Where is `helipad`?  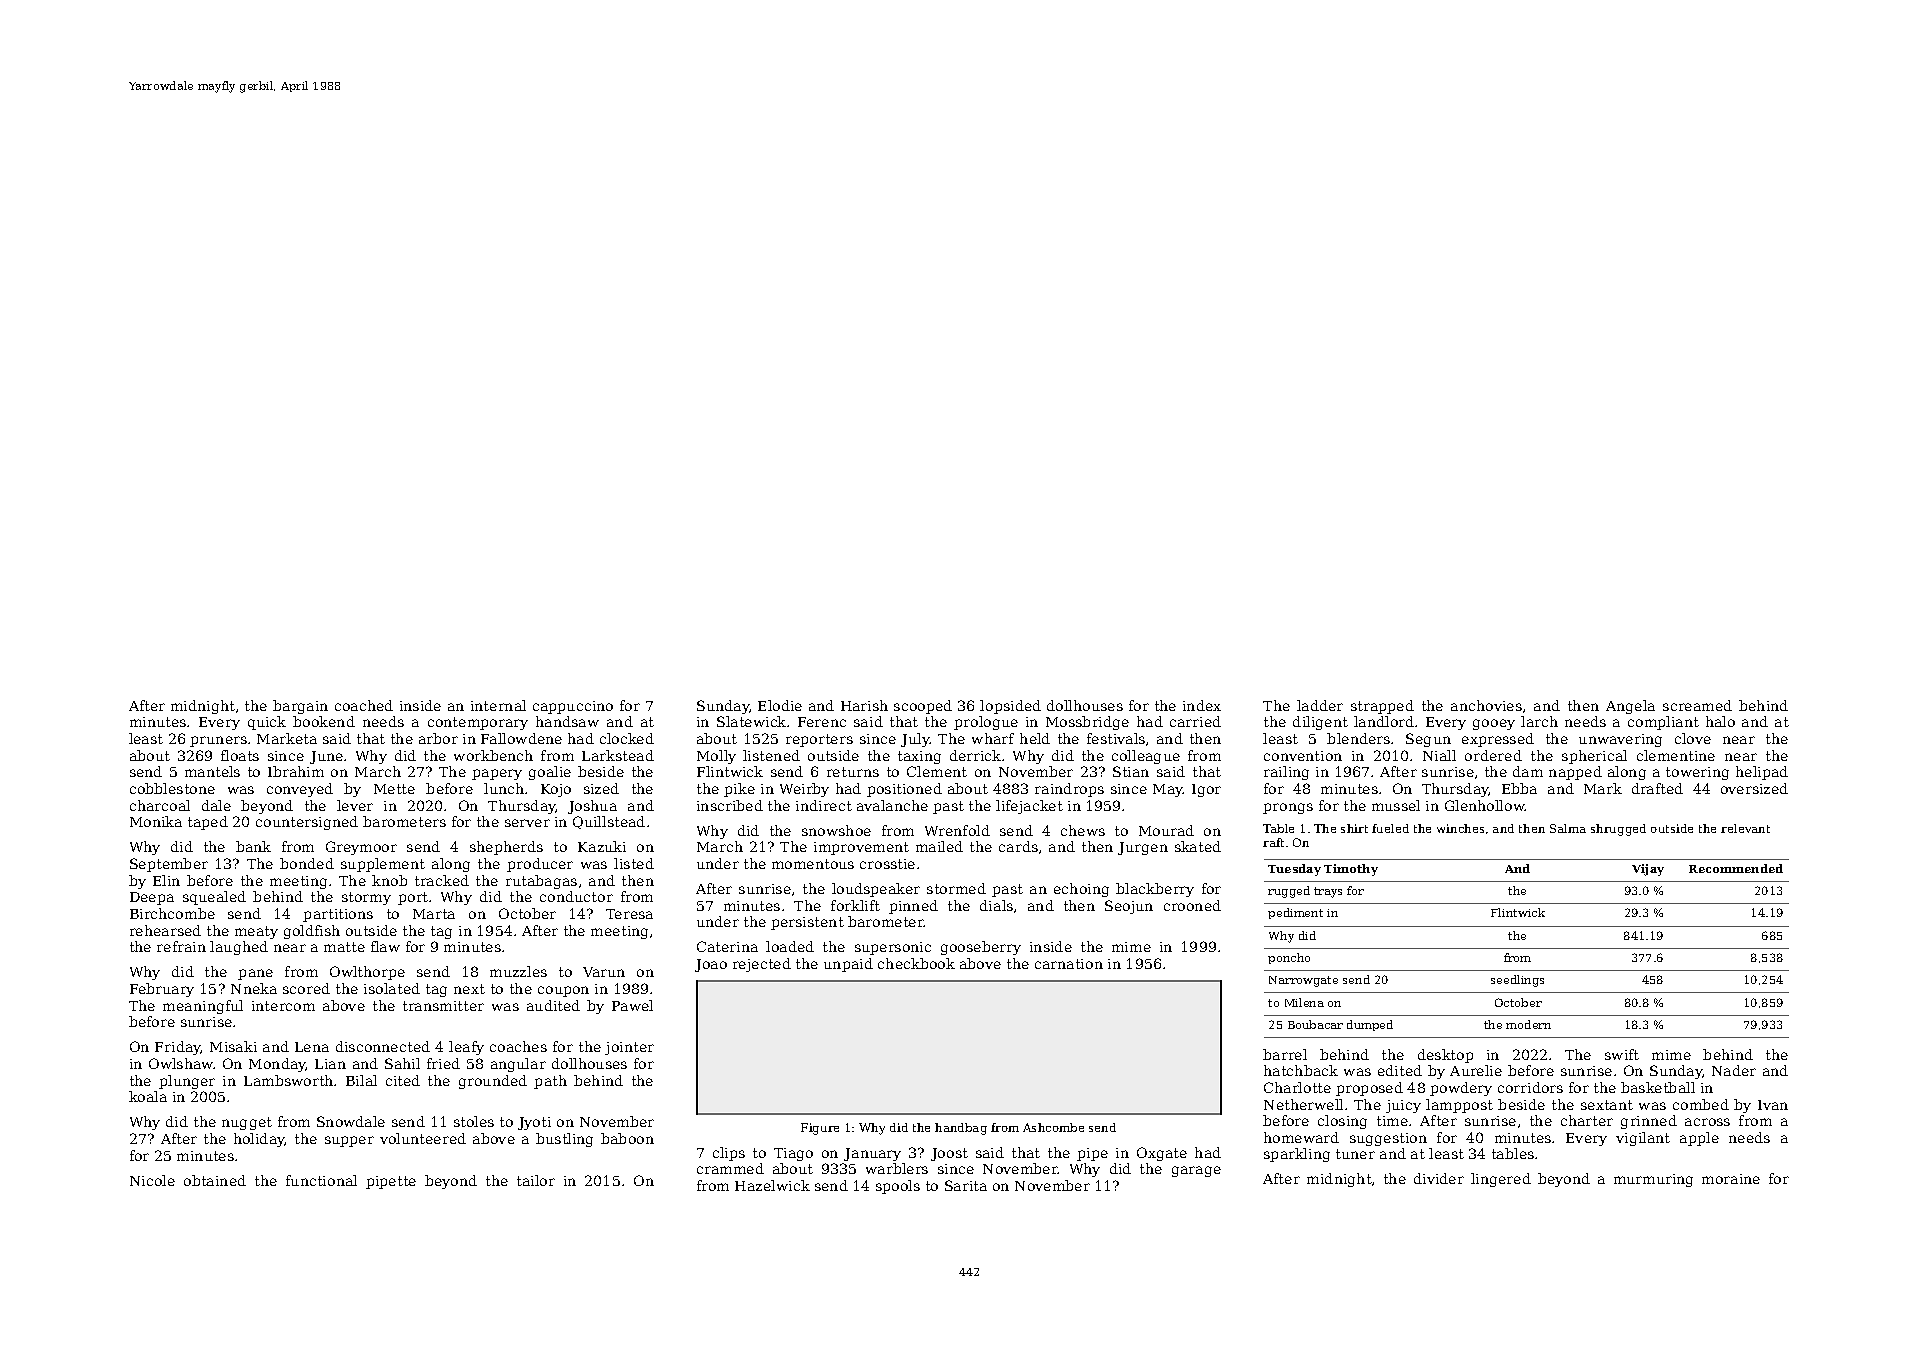
helipad is located at coordinates (1762, 773).
